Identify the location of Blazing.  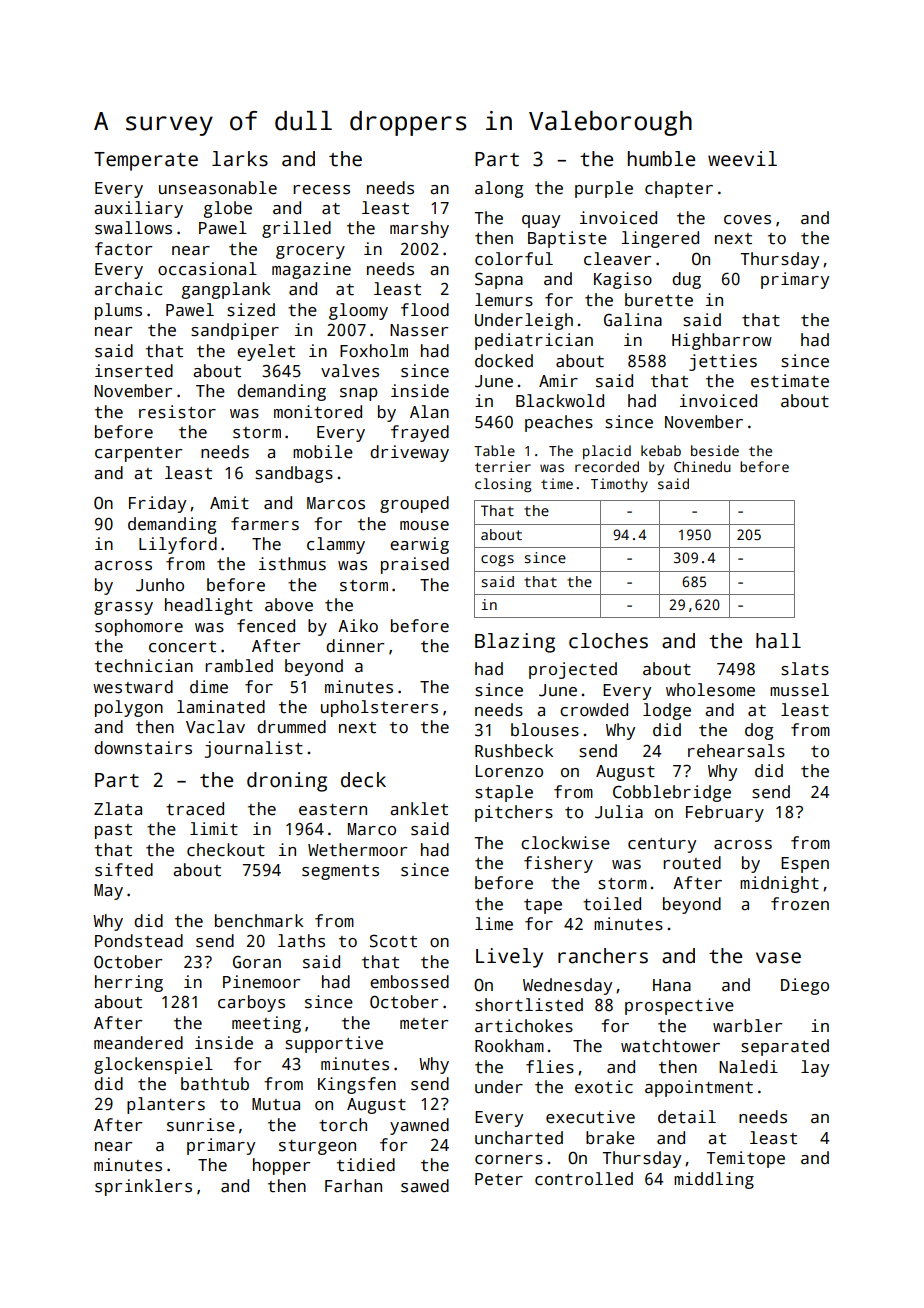
(515, 643).
